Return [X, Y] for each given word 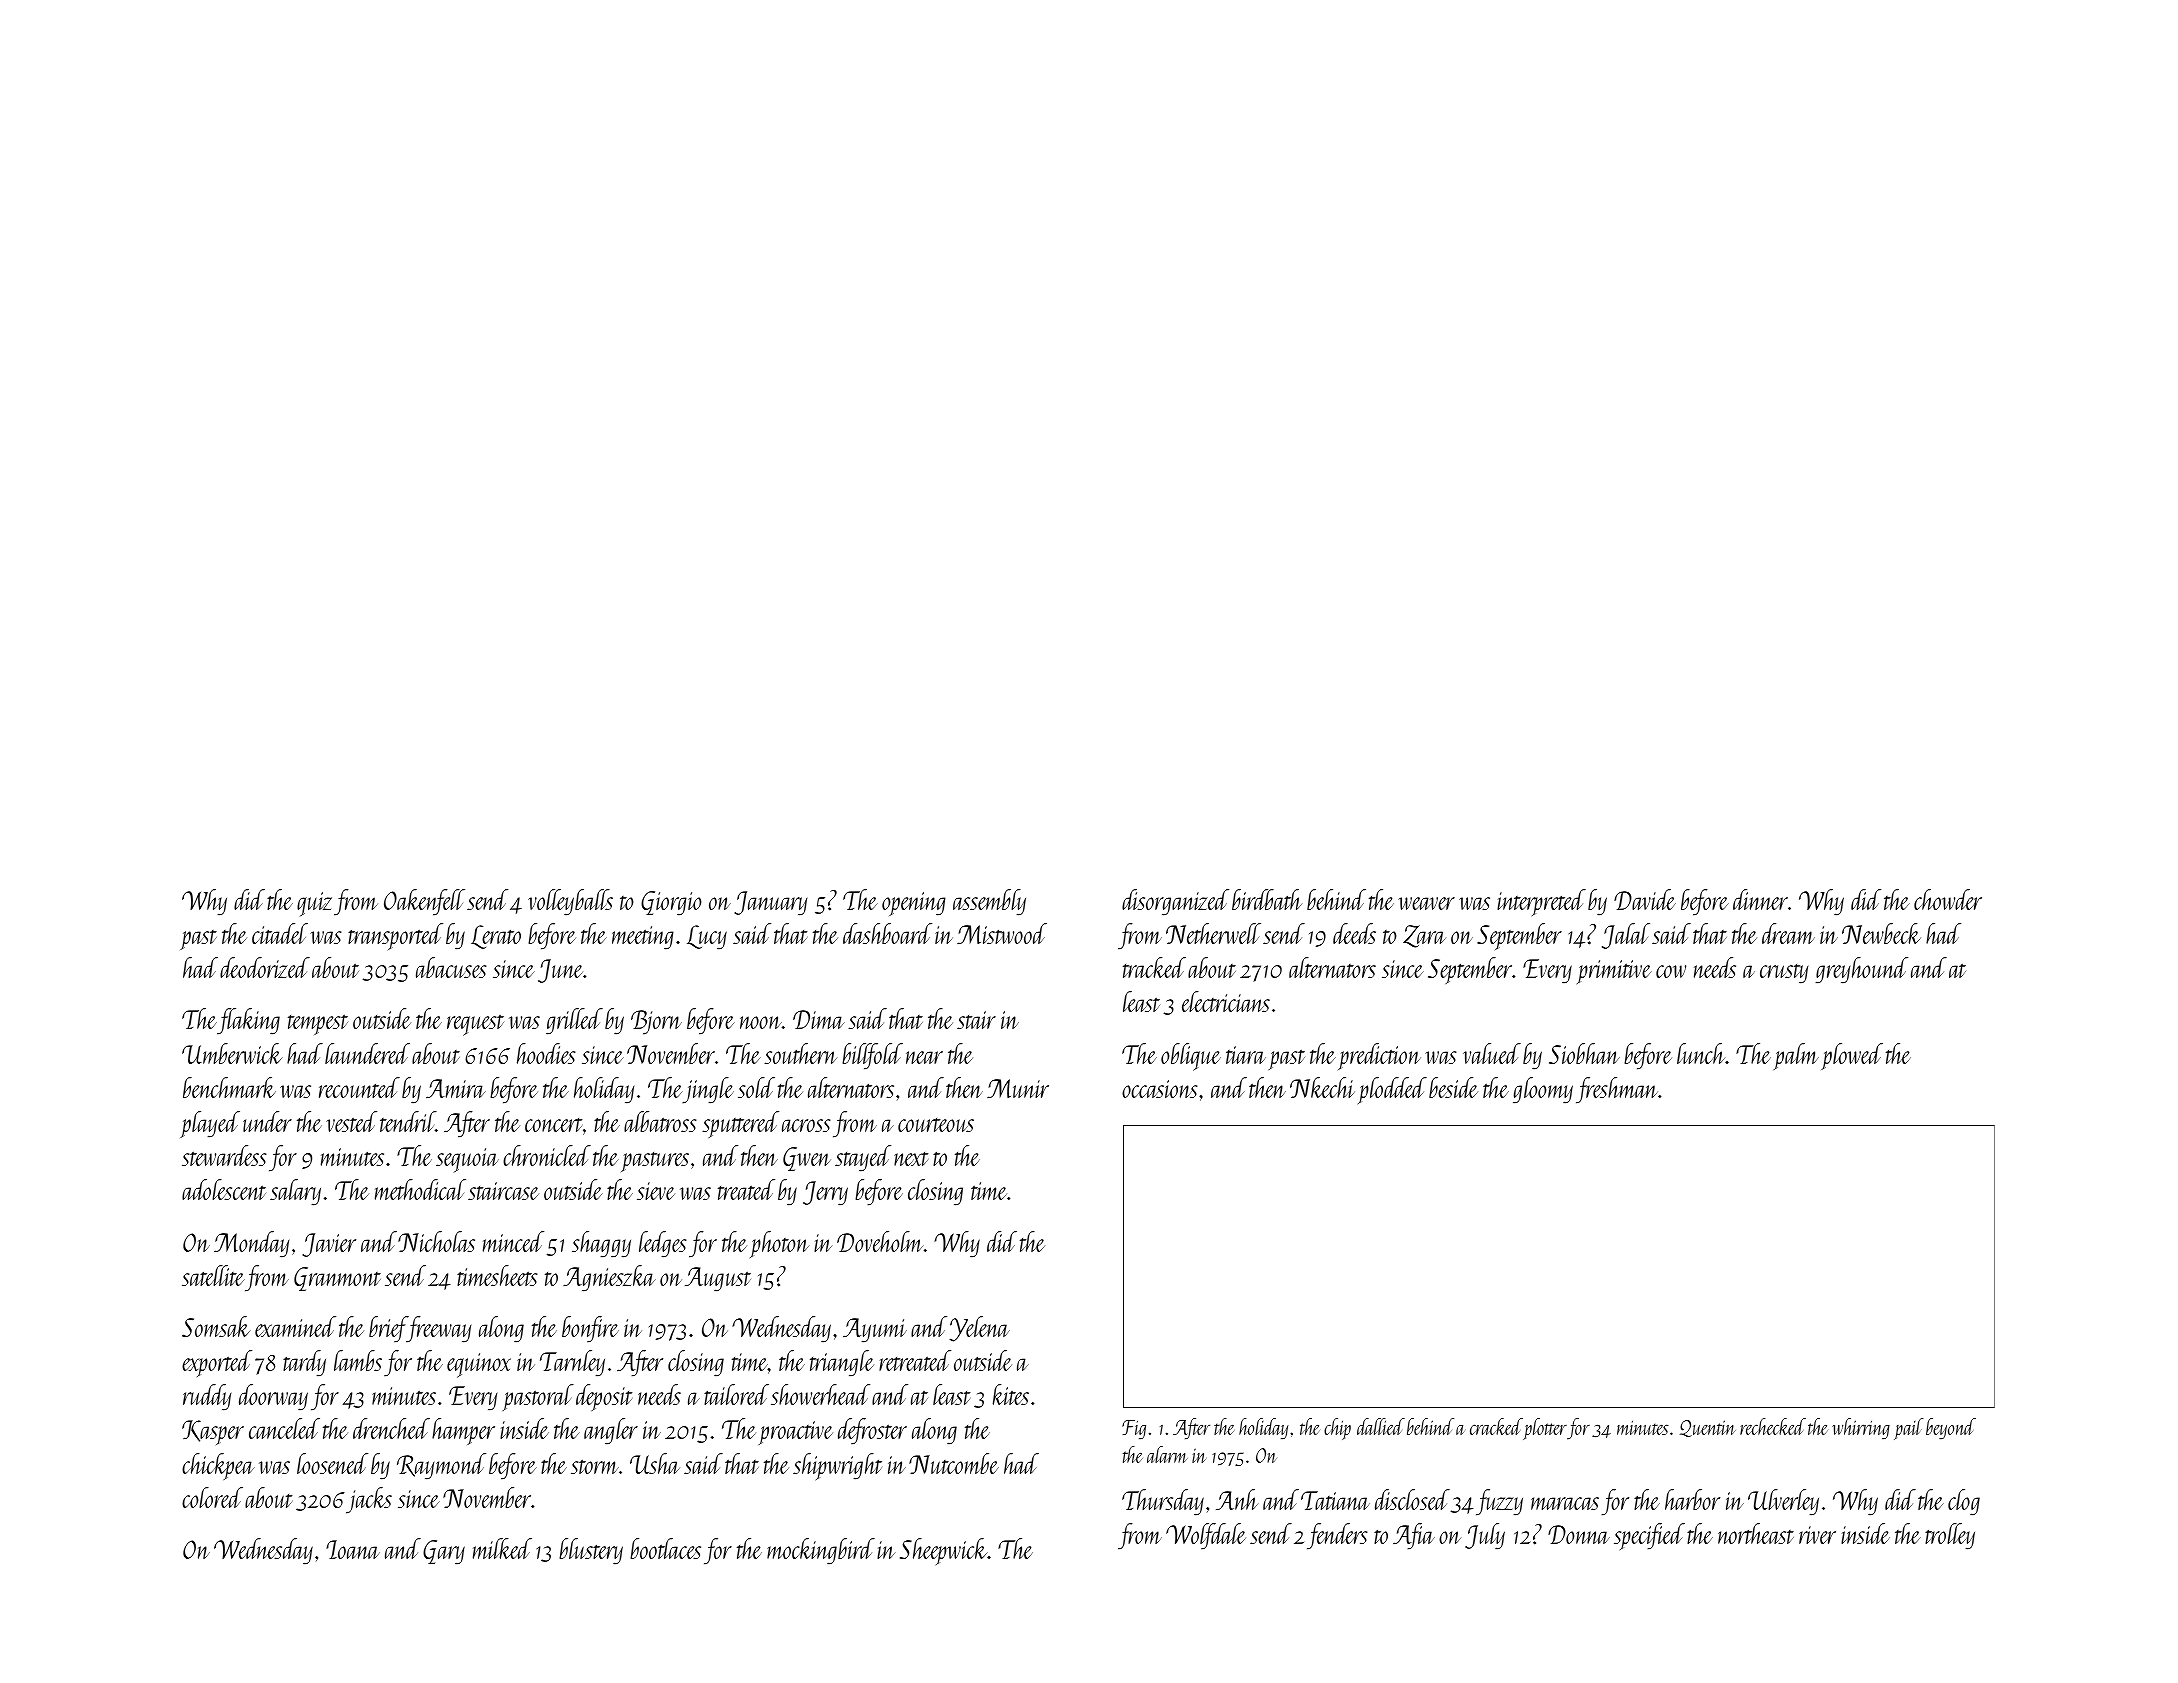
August [718, 1279]
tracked [1154, 967]
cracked [1496, 1426]
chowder [1948, 899]
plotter [1545, 1429]
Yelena [979, 1329]
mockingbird [821, 1551]
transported [395, 936]
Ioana [353, 1549]
